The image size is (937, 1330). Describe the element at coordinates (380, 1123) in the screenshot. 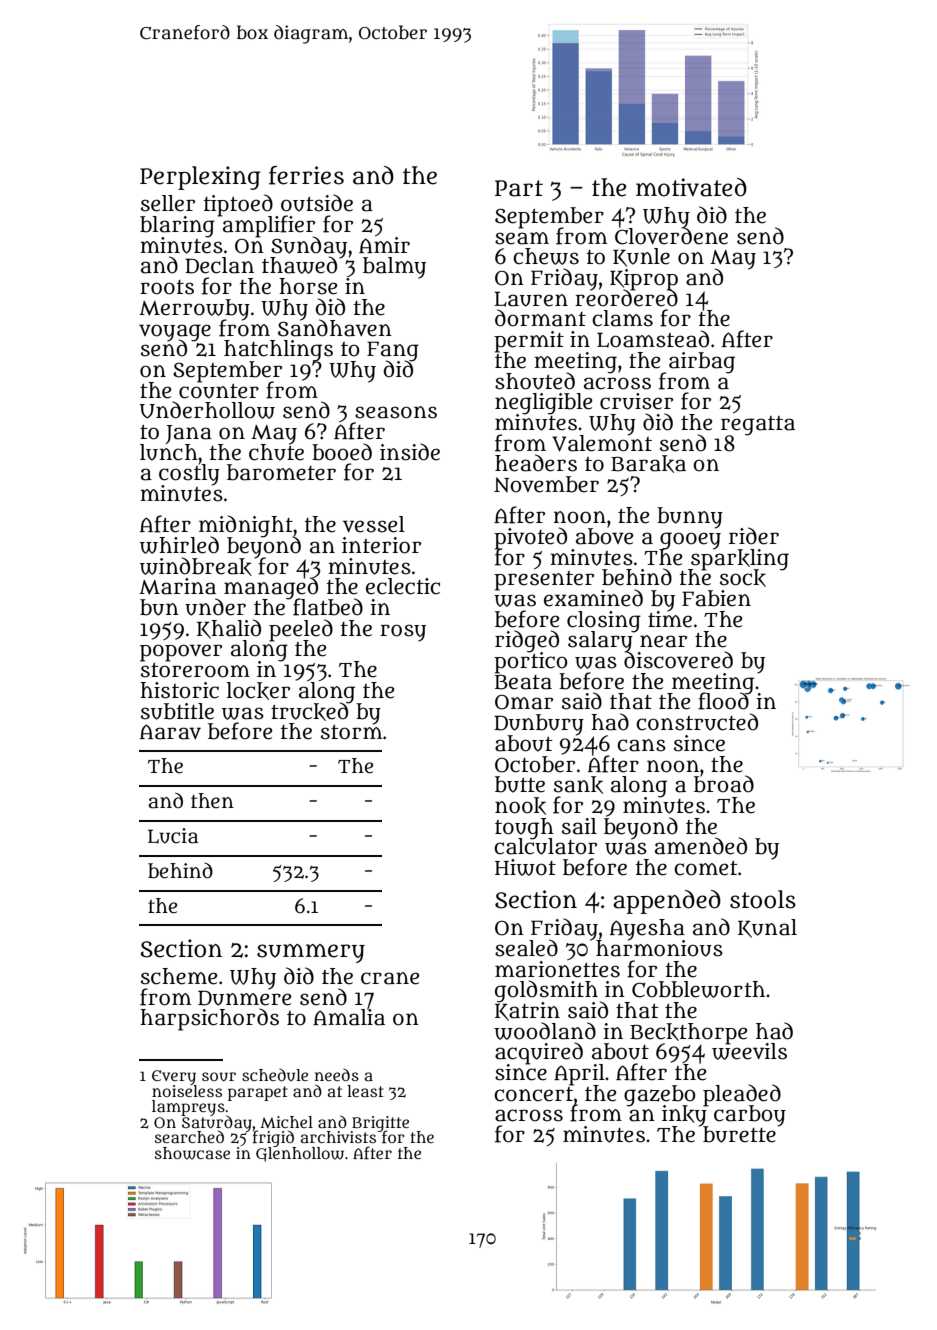

I see `Brigitte` at that location.
